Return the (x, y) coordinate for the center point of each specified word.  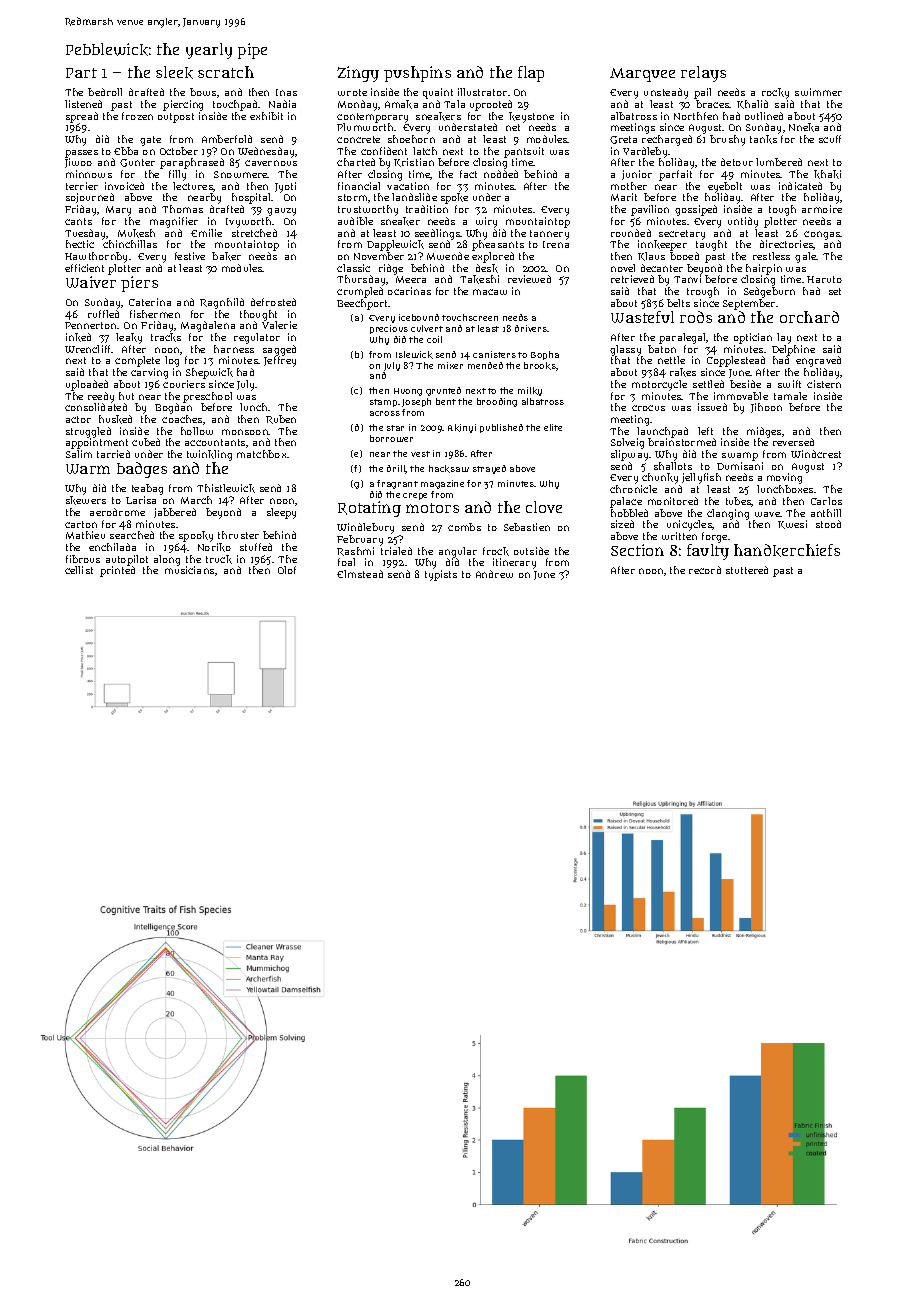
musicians (189, 570)
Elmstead (360, 574)
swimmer (818, 92)
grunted (443, 391)
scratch (226, 72)
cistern (824, 384)
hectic (80, 244)
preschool (207, 397)
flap (531, 74)
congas (822, 235)
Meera (411, 279)
